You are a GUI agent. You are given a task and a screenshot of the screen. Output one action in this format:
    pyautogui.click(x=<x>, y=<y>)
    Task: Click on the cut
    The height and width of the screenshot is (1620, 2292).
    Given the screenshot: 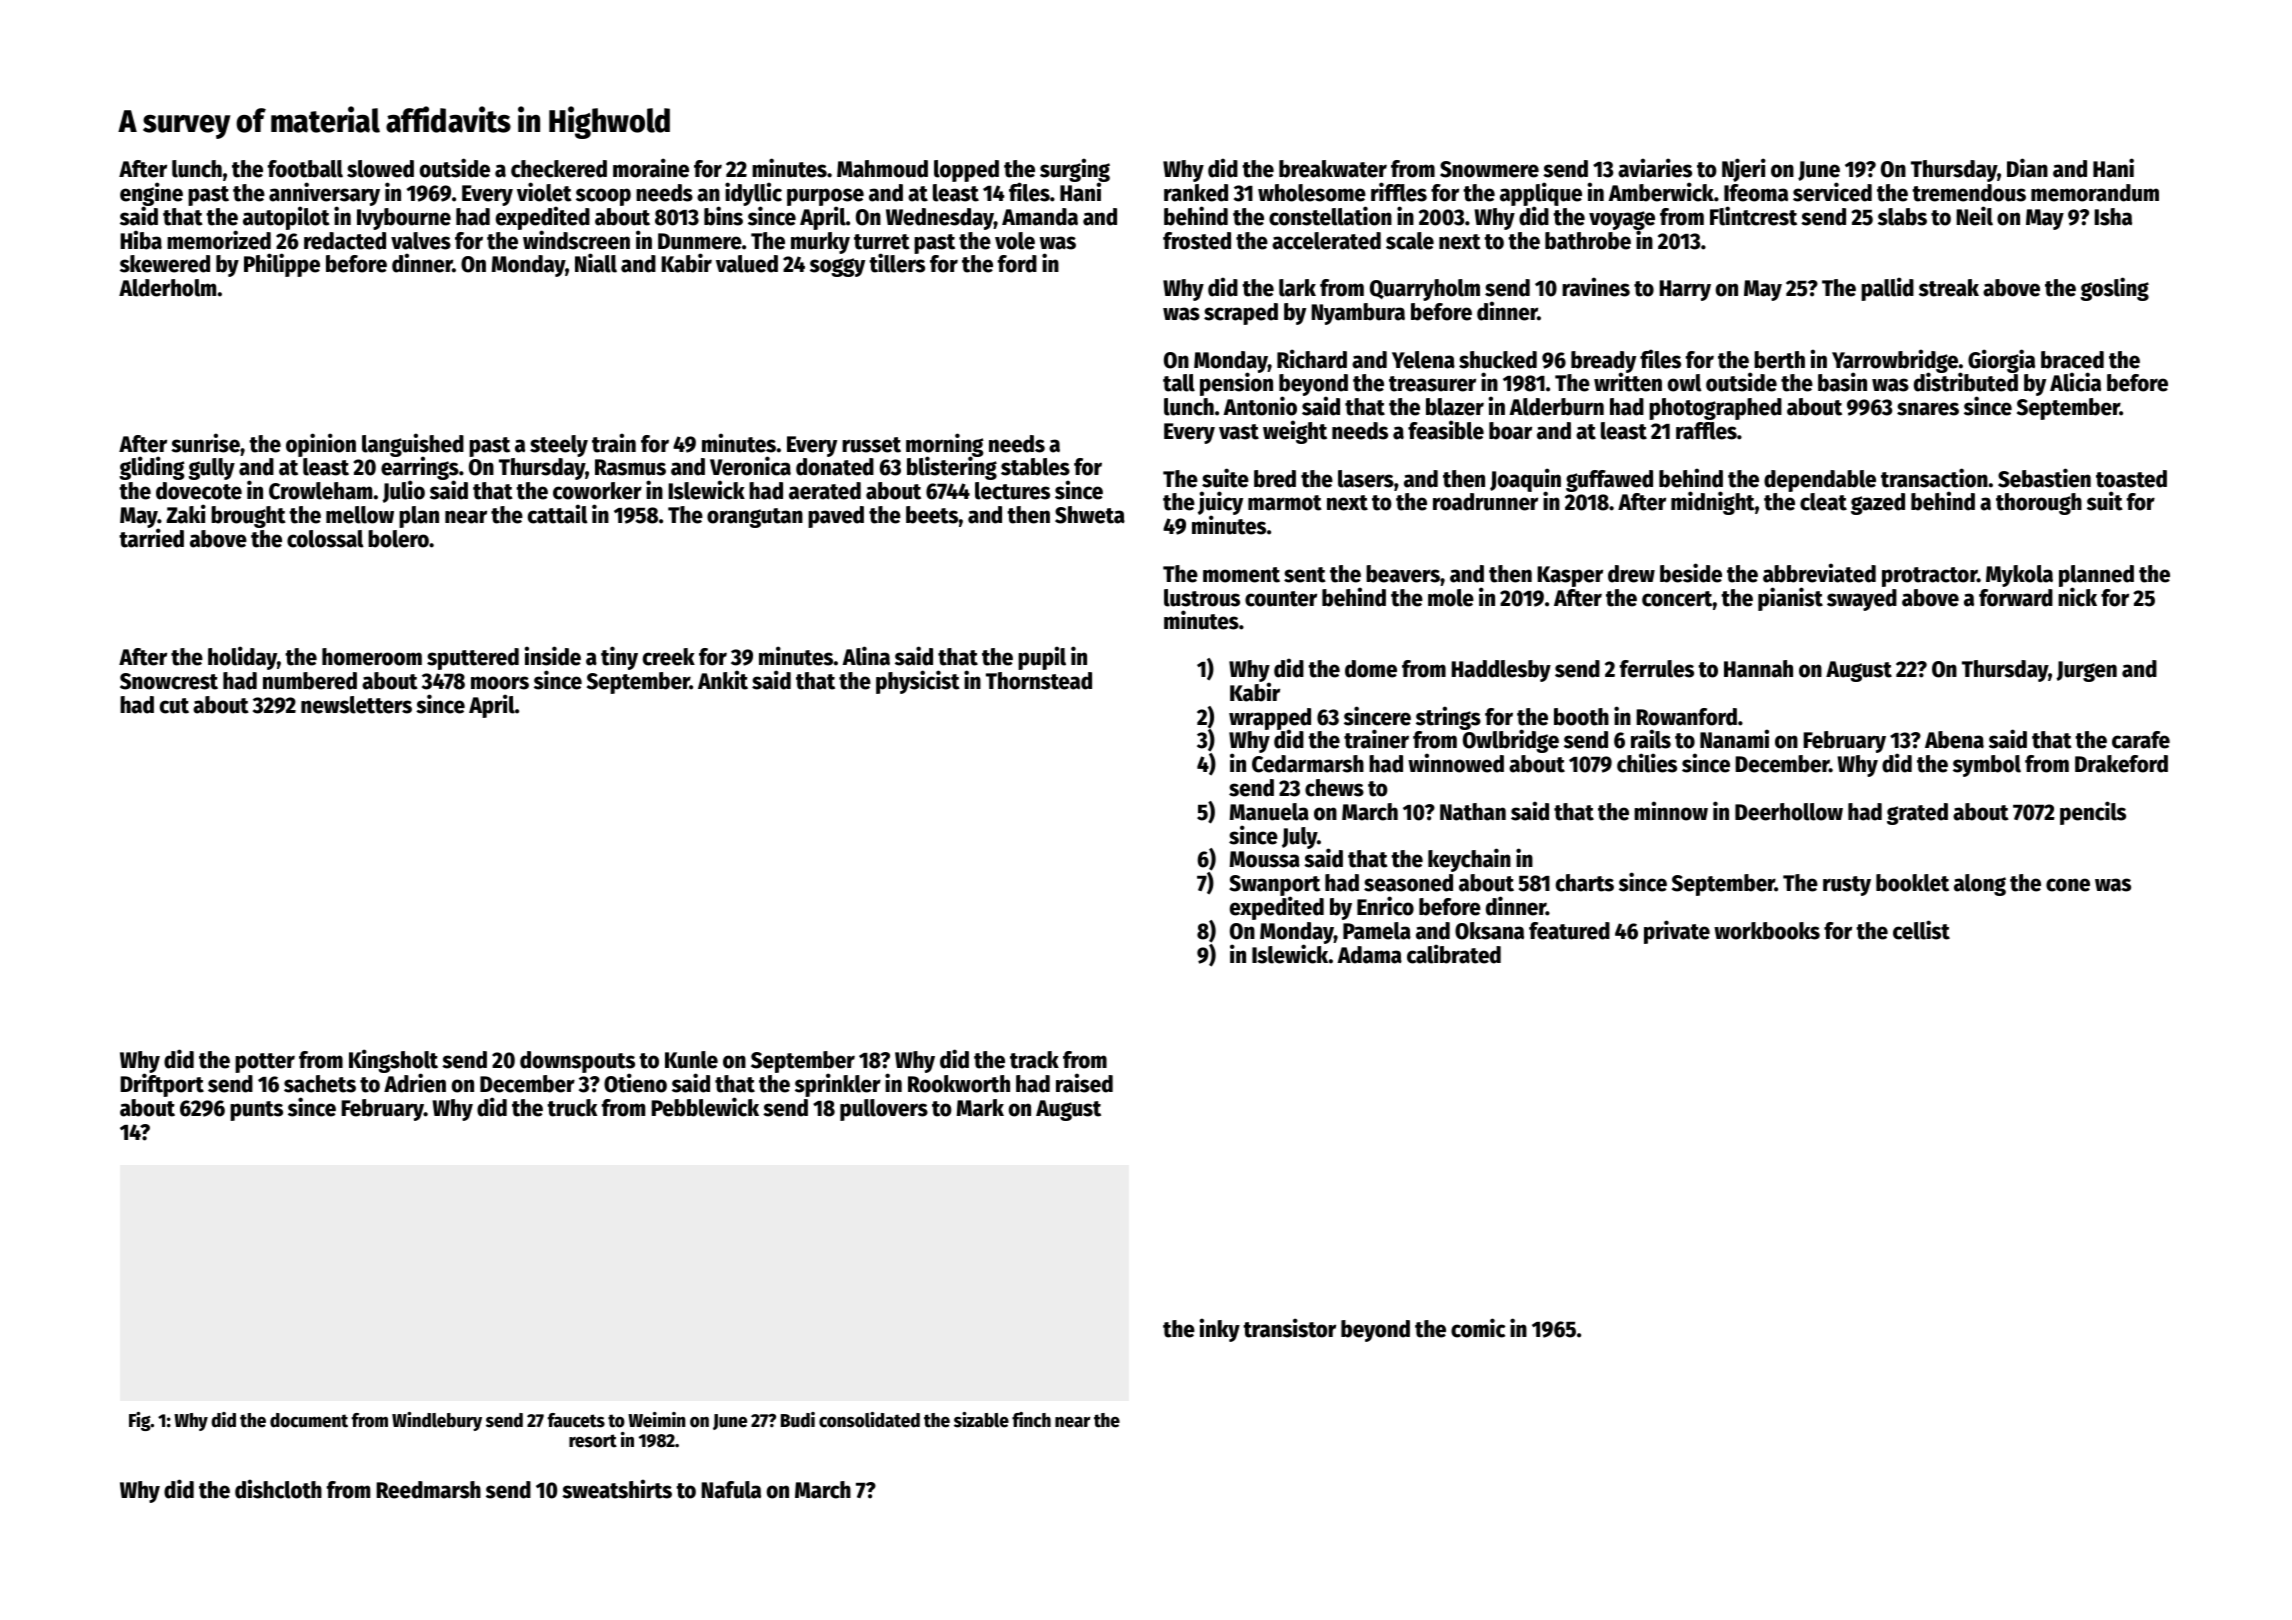 What is the action you would take?
    pyautogui.click(x=174, y=706)
